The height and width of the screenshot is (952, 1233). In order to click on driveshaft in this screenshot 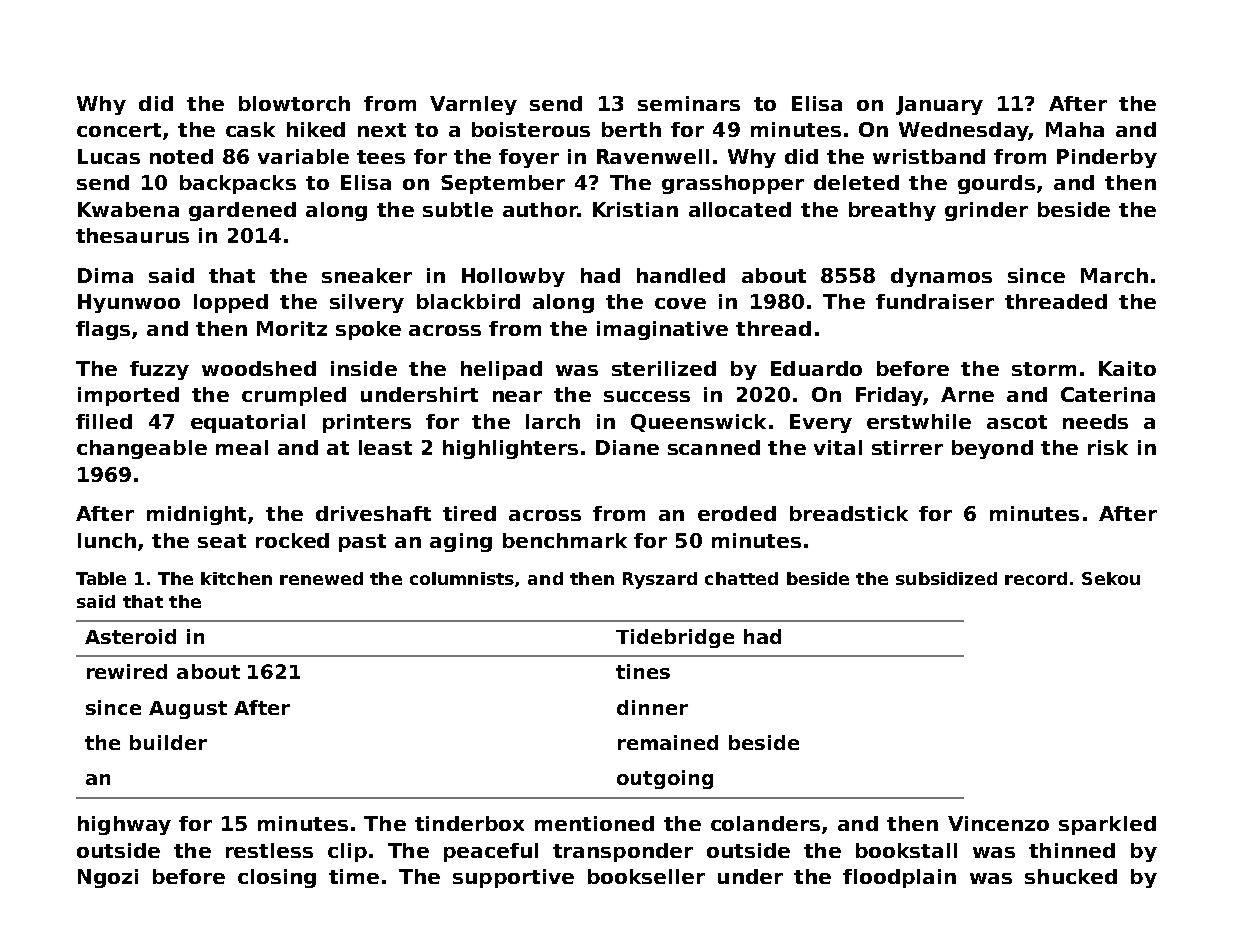, I will do `click(373, 513)`.
